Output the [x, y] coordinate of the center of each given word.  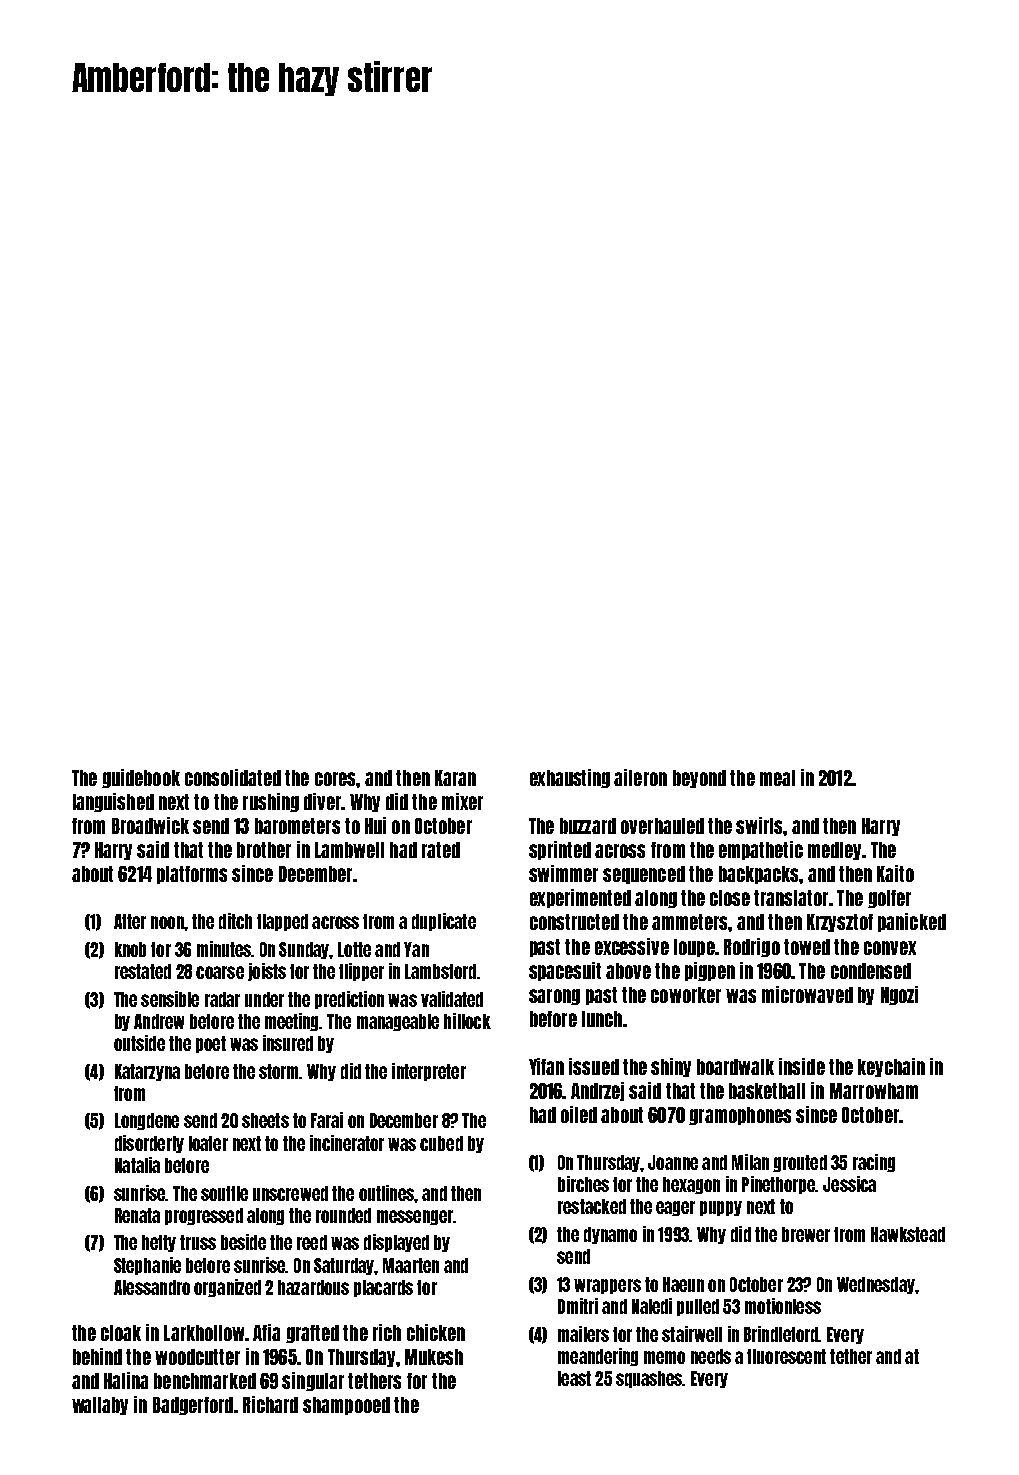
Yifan [546, 1066]
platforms [192, 875]
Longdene [147, 1121]
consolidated [233, 777]
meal [777, 778]
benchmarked [205, 1381]
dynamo [610, 1235]
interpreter [429, 1072]
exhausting [570, 778]
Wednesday [876, 1285]
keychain [891, 1067]
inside [802, 1066]
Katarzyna [147, 1072]
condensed [871, 971]
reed [312, 1242]
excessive [632, 946]
